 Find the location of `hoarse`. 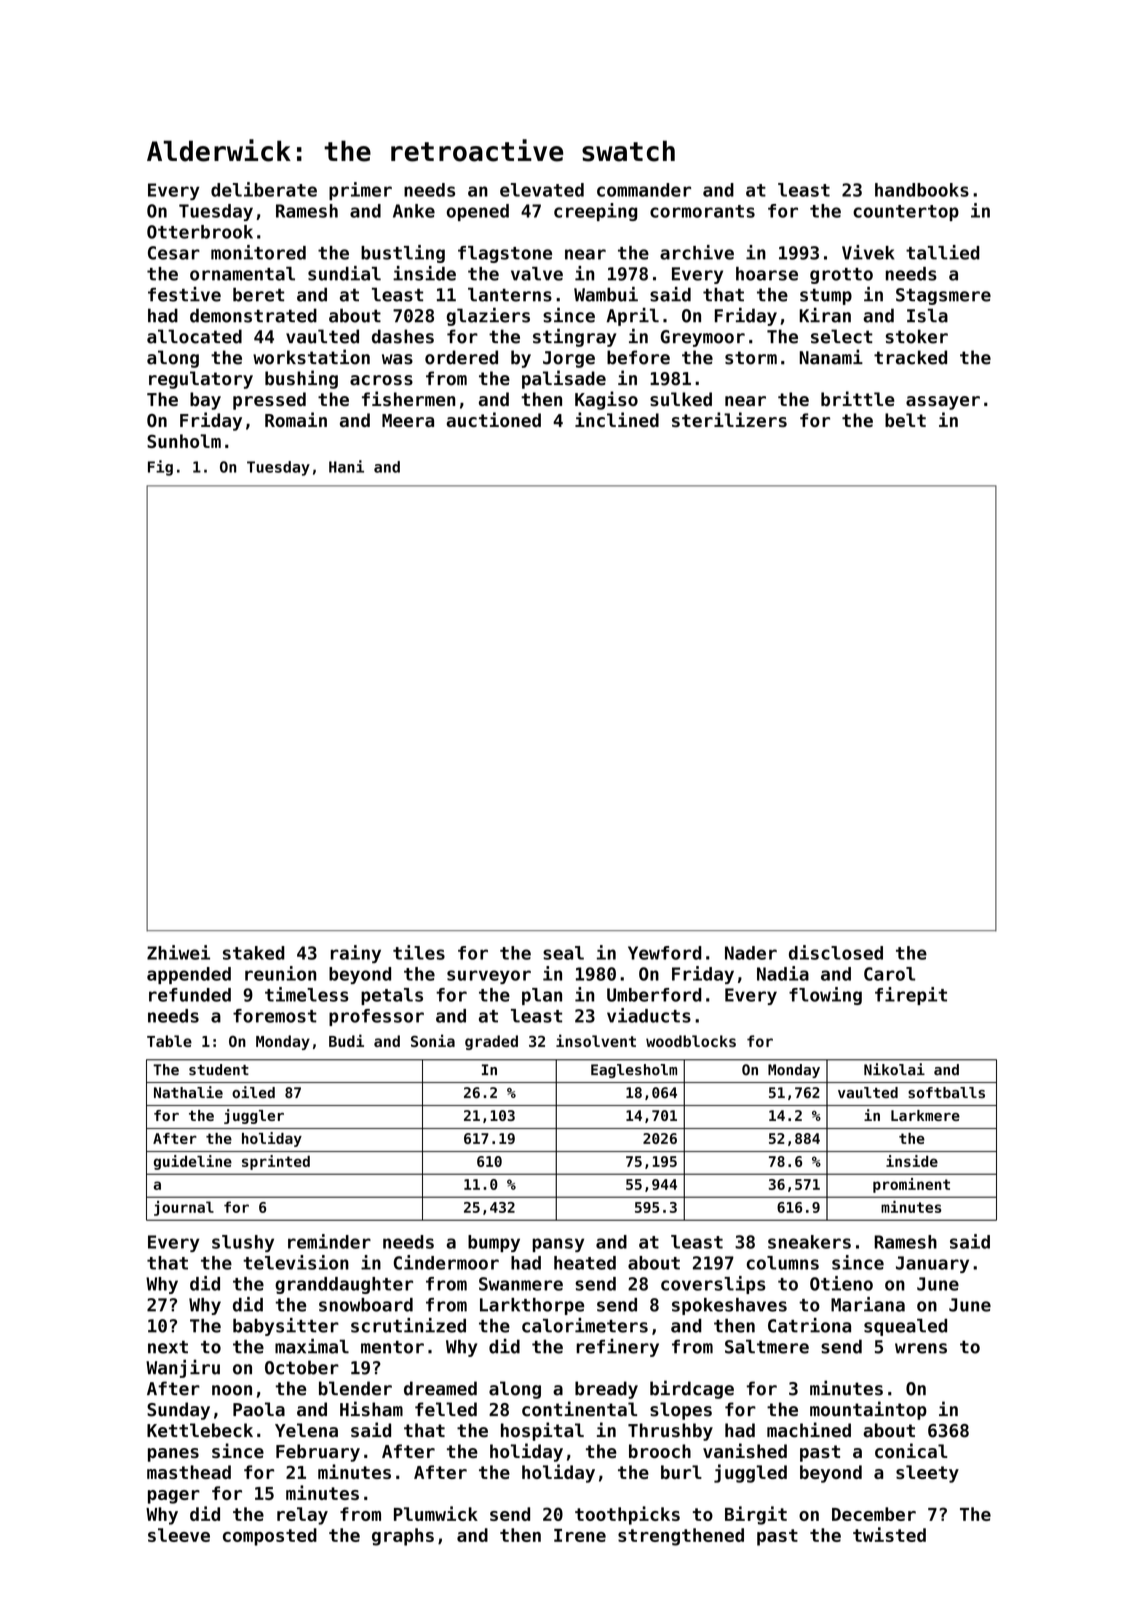

hoarse is located at coordinates (767, 274).
